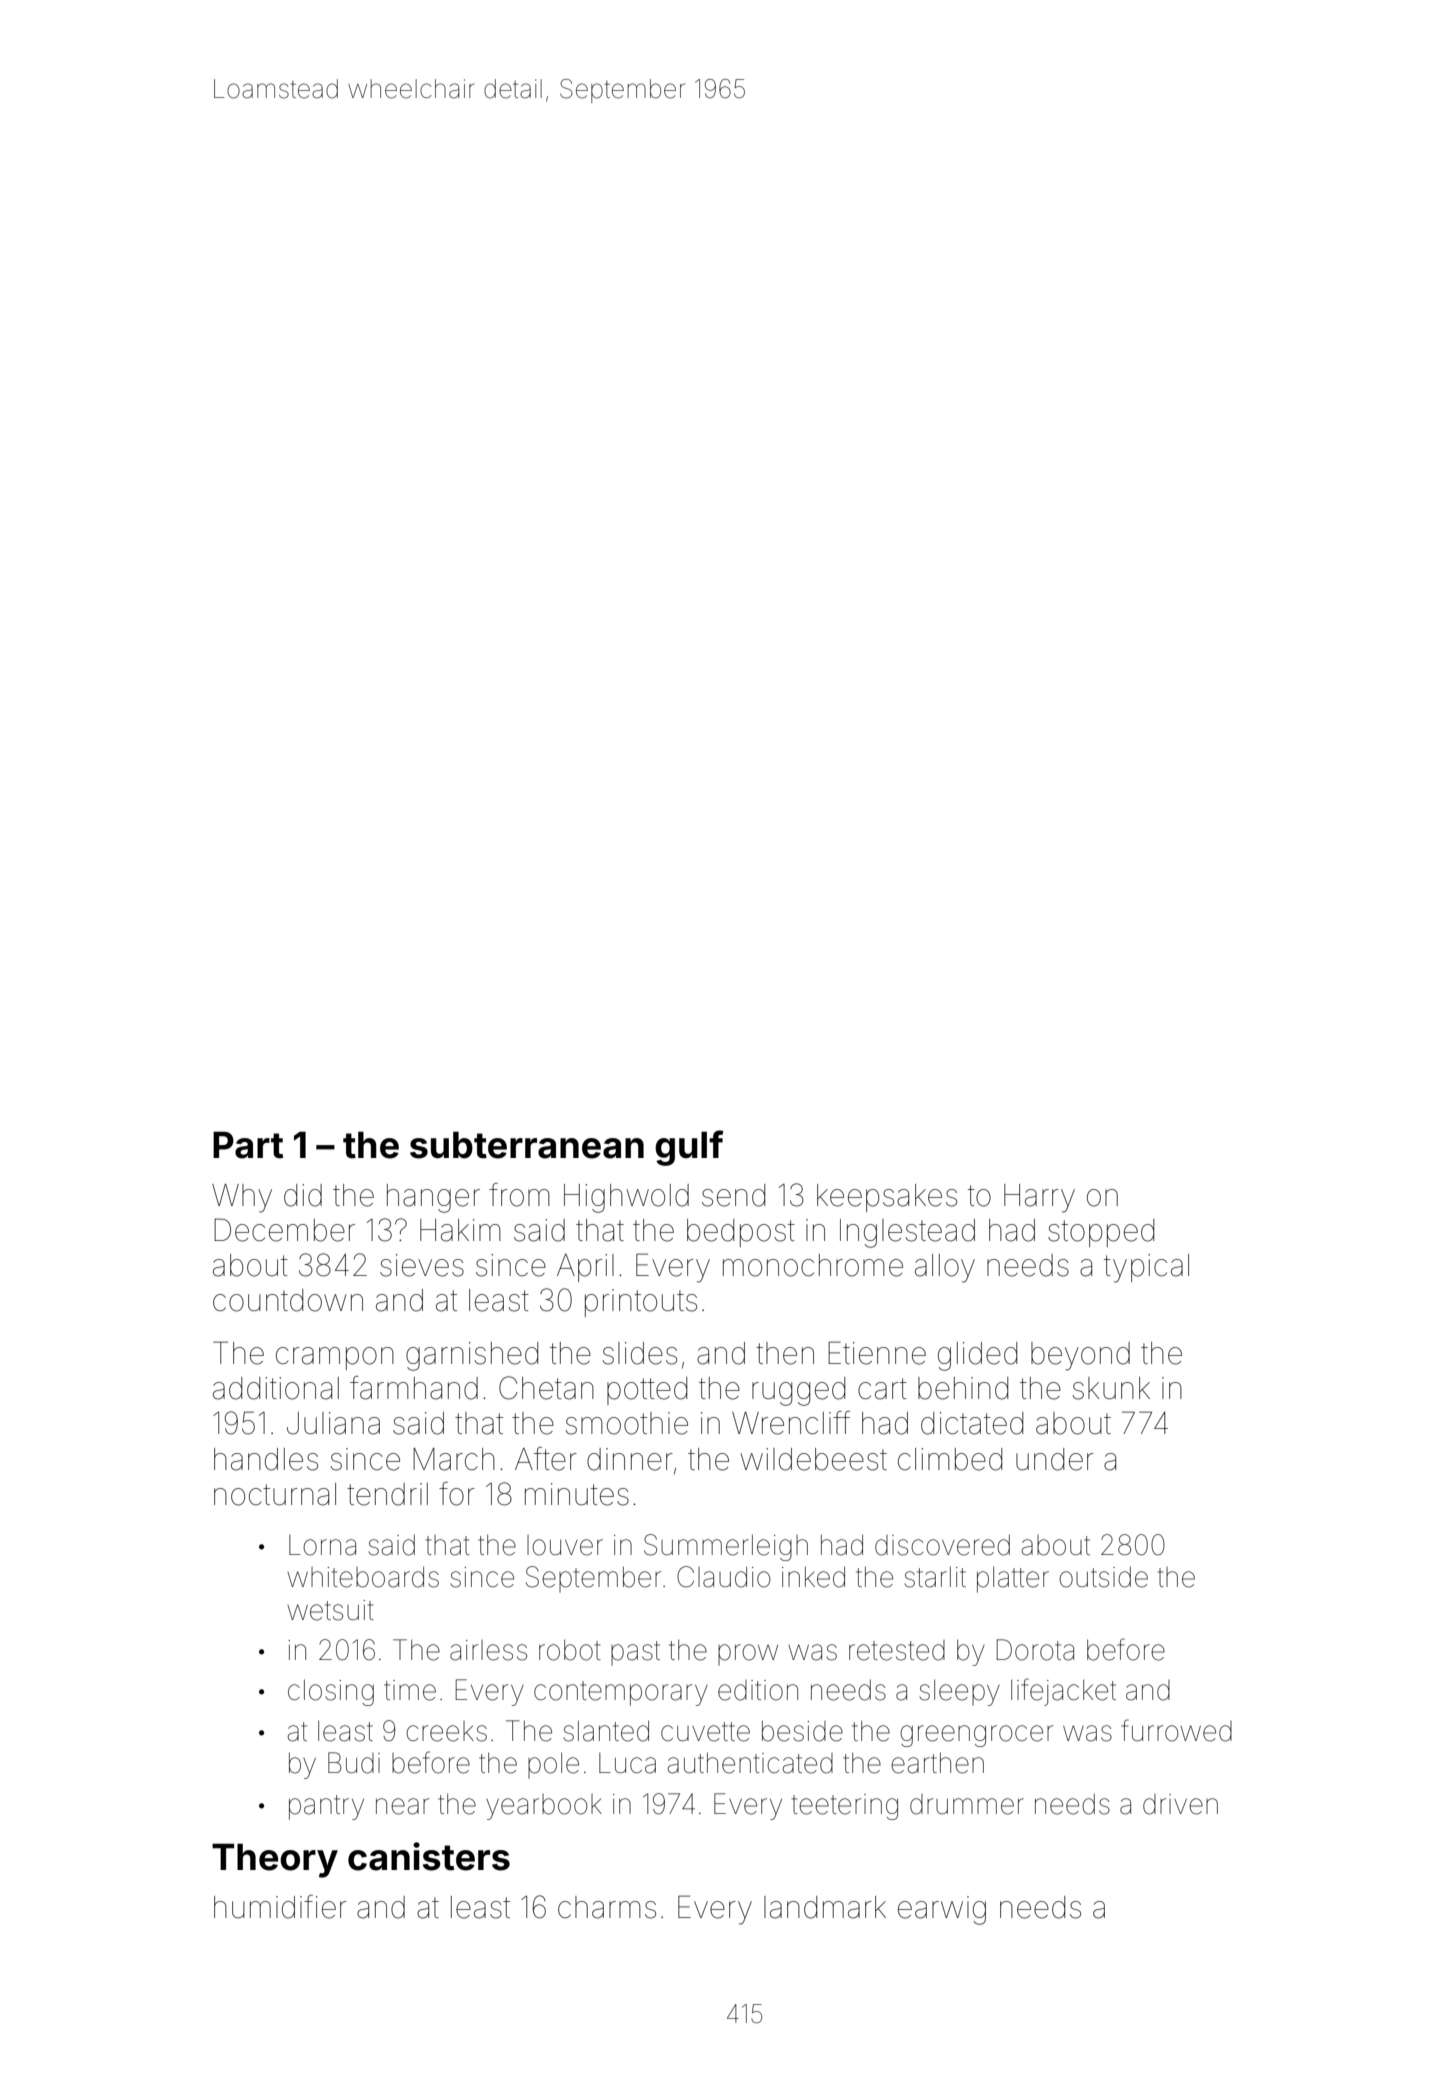 The width and height of the document is (1450, 2100). What do you see at coordinates (1039, 1198) in the document?
I see `Harry` at bounding box center [1039, 1198].
